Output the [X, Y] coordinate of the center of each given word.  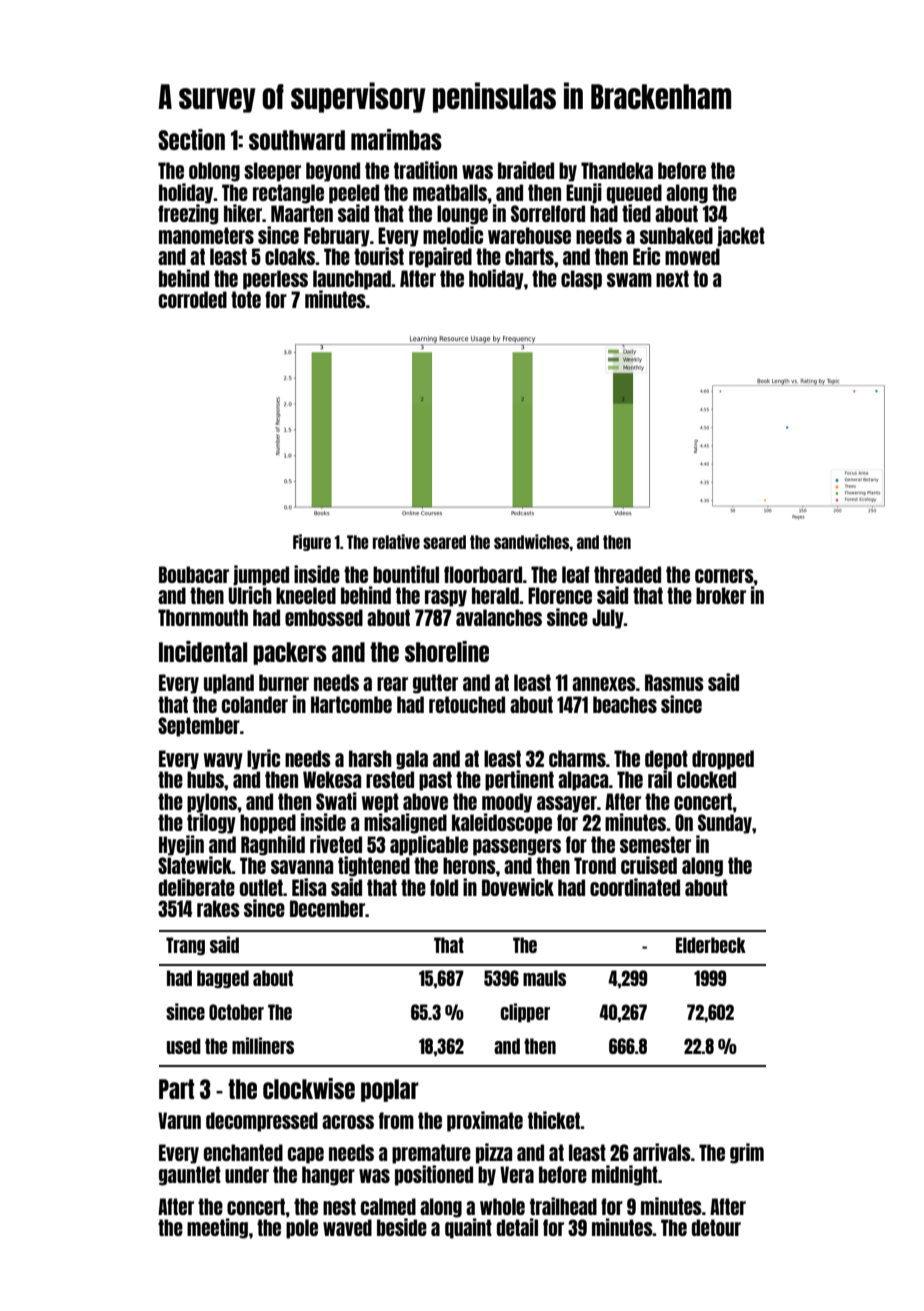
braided [526, 170]
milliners [263, 1045]
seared [444, 542]
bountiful [406, 574]
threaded [627, 574]
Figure [312, 542]
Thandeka [617, 170]
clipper [525, 1012]
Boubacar [194, 574]
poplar [390, 1090]
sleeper [272, 172]
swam [629, 280]
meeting [217, 1228]
